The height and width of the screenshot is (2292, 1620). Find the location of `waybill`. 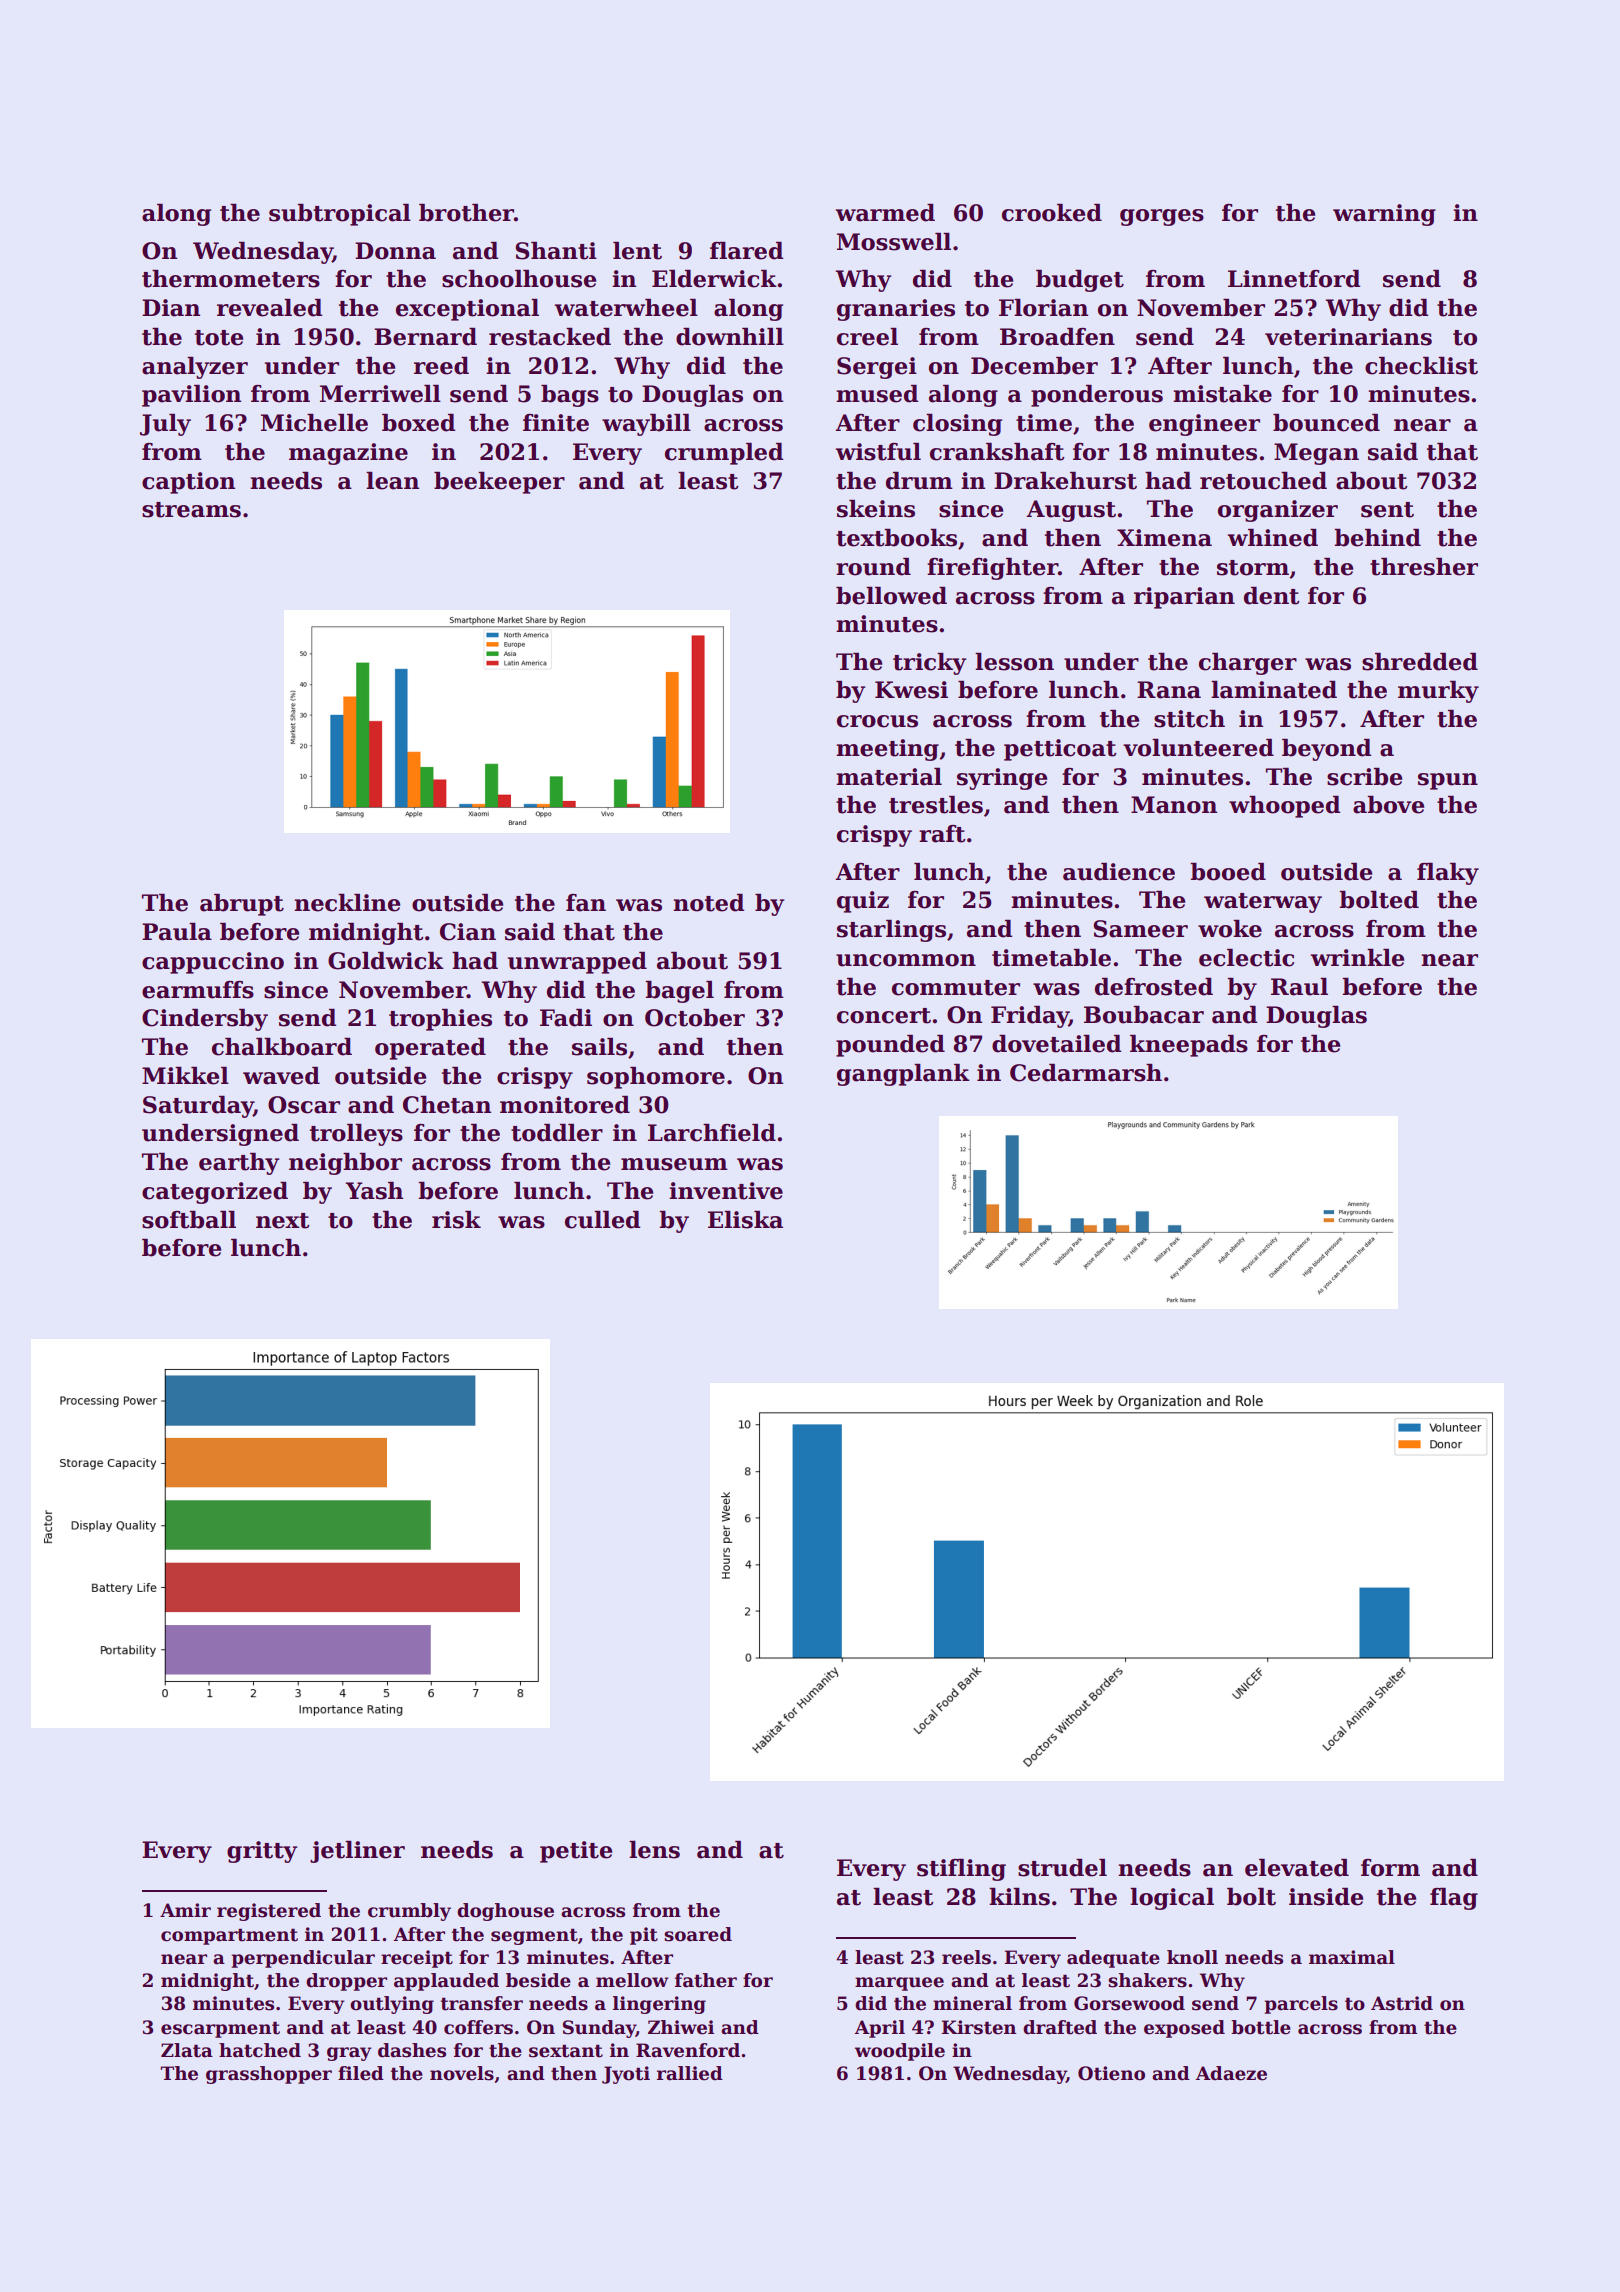

waybill is located at coordinates (646, 425).
